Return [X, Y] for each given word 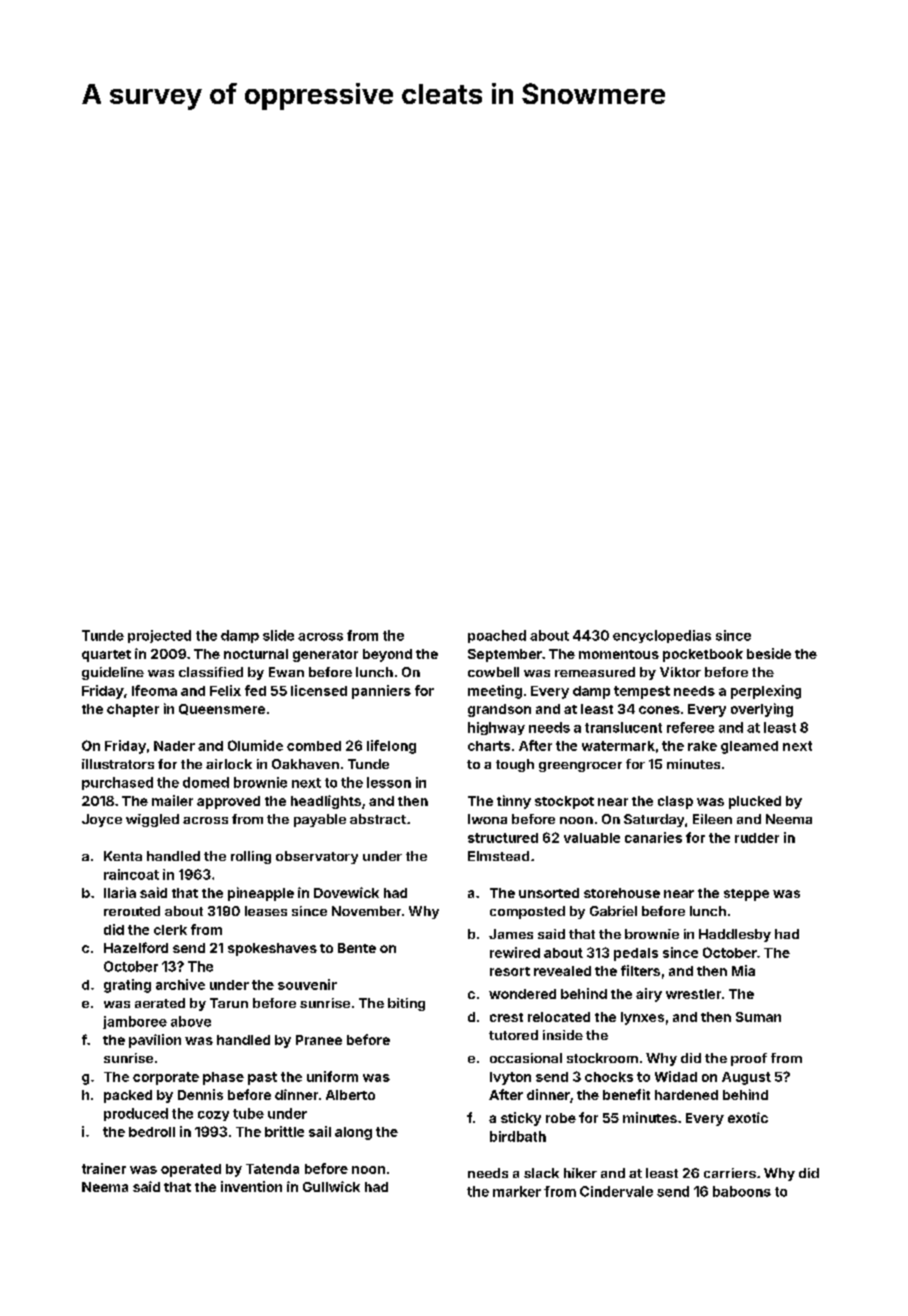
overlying [762, 710]
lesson [389, 782]
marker [517, 1191]
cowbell [493, 672]
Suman [758, 1017]
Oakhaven [305, 764]
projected [159, 636]
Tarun [229, 1003]
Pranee [319, 1040]
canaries [653, 837]
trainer [104, 1168]
